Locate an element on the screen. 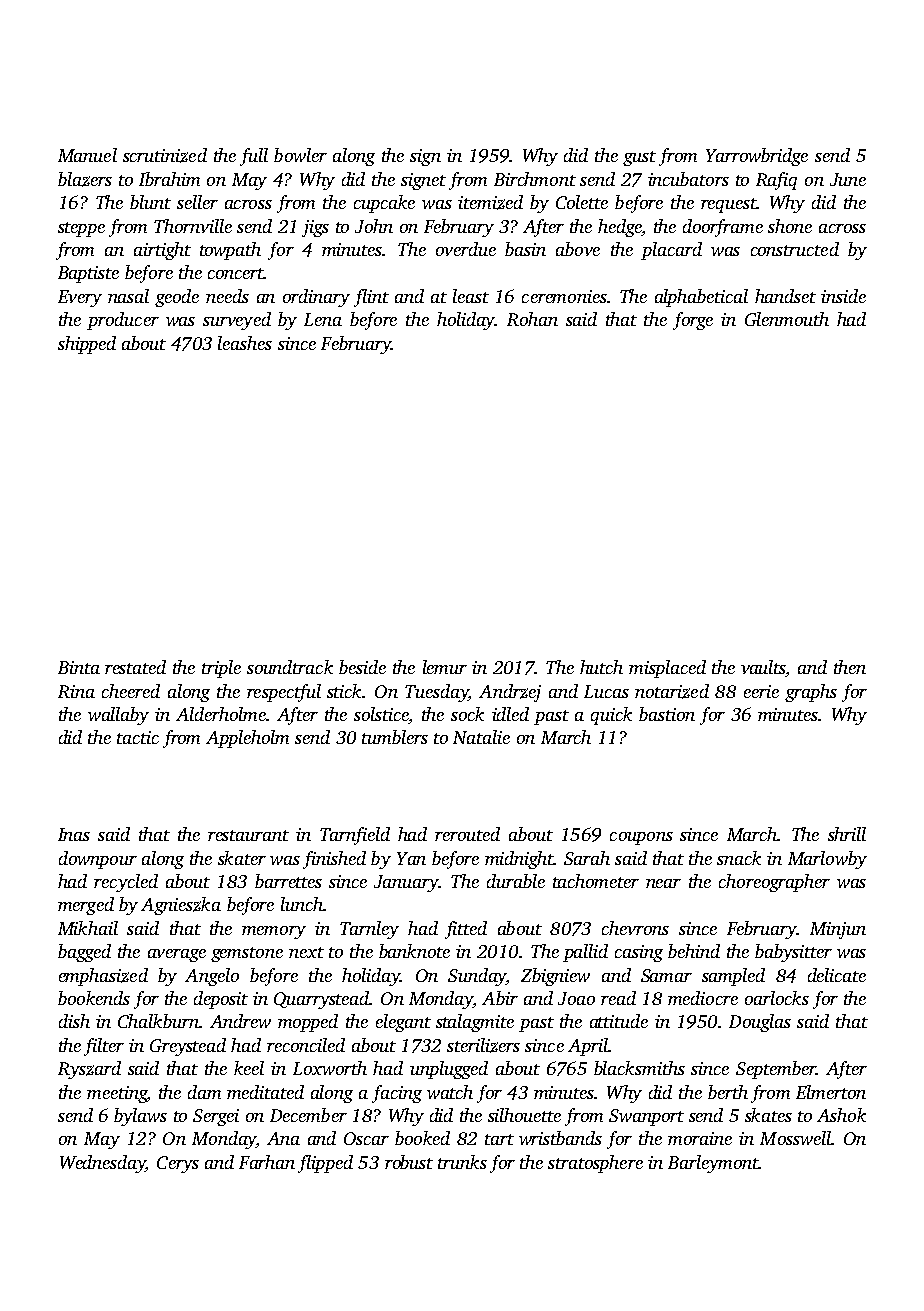  restated is located at coordinates (135, 667).
